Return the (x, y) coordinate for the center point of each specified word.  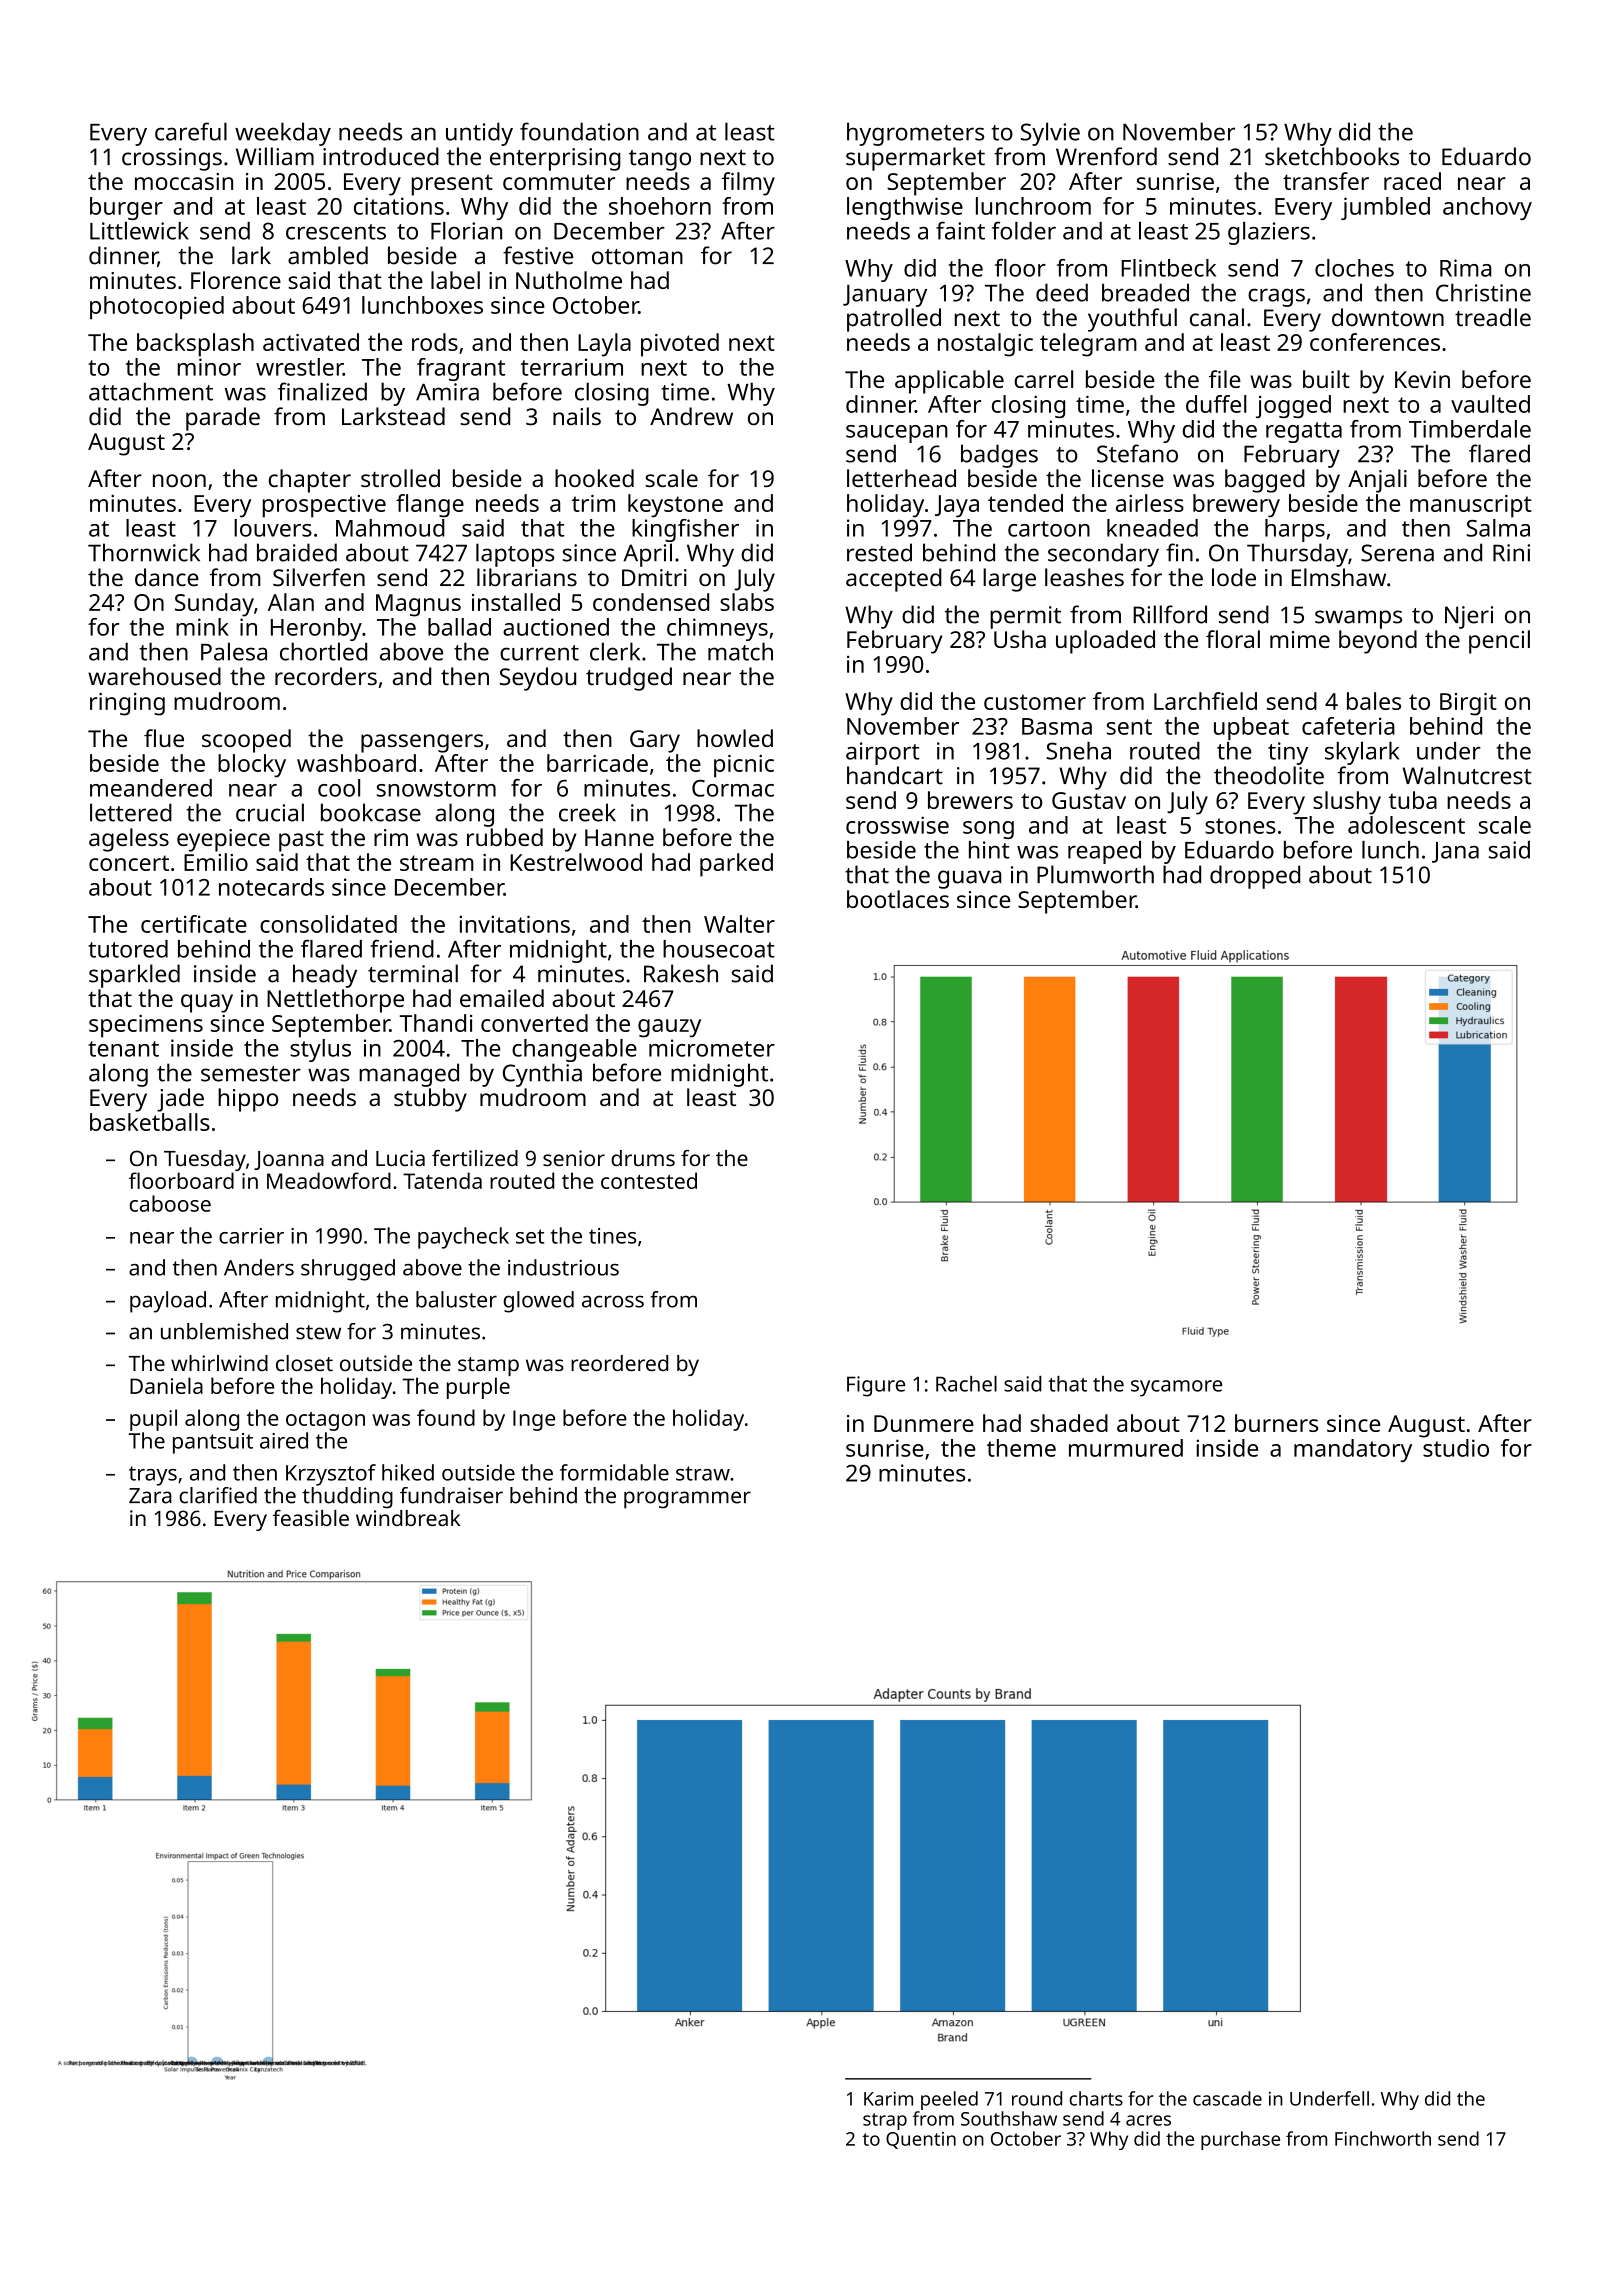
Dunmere (924, 1423)
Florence (236, 280)
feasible (311, 1517)
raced (1412, 181)
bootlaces (898, 899)
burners (1276, 1423)
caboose (170, 1203)
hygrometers (915, 134)
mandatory (1353, 1450)
